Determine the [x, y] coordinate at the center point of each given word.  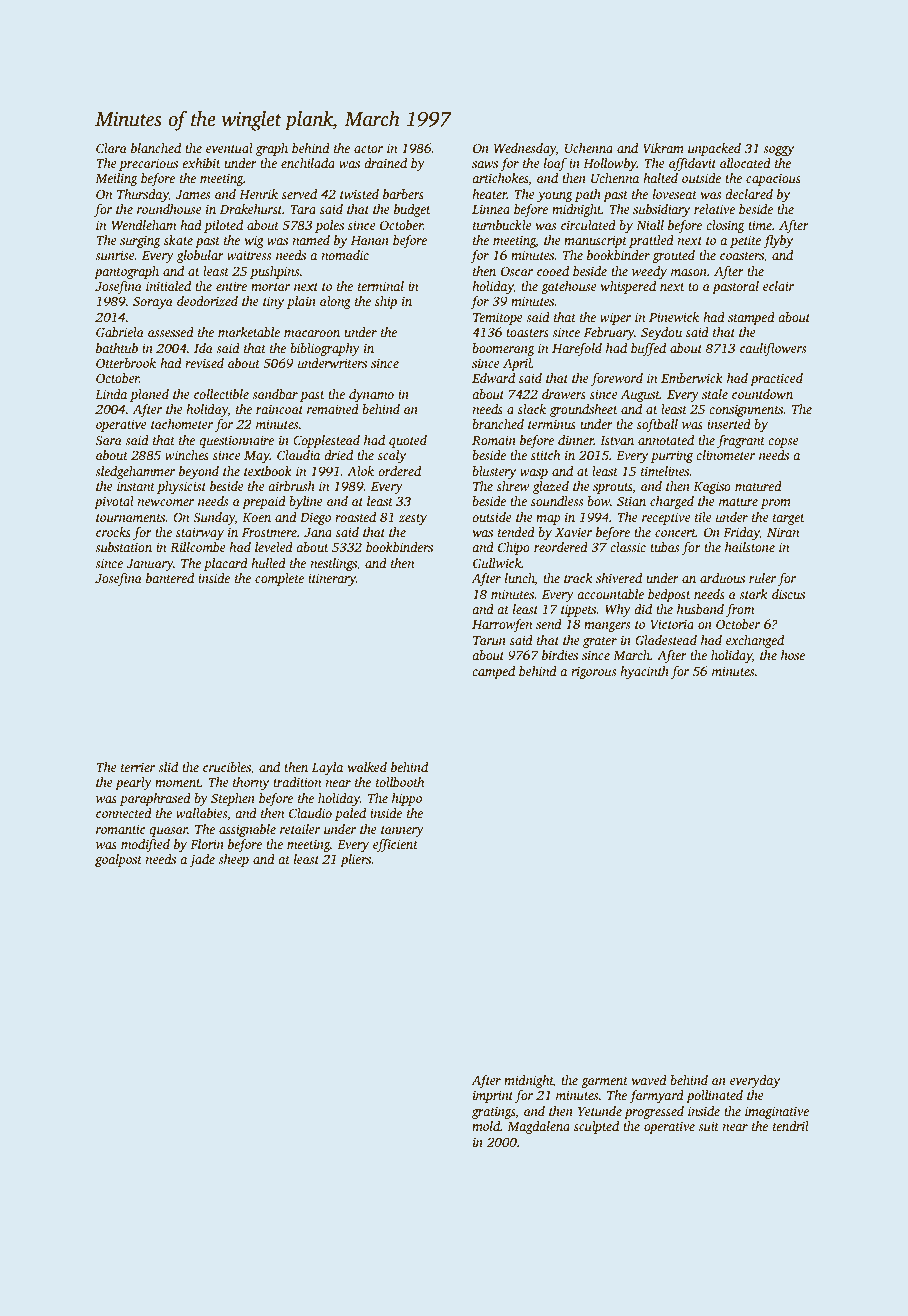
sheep [233, 860]
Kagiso [712, 487]
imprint [493, 1096]
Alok [360, 471]
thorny [251, 783]
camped [493, 672]
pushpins [274, 272]
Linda [111, 394]
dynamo [371, 395]
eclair [778, 286]
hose [793, 655]
